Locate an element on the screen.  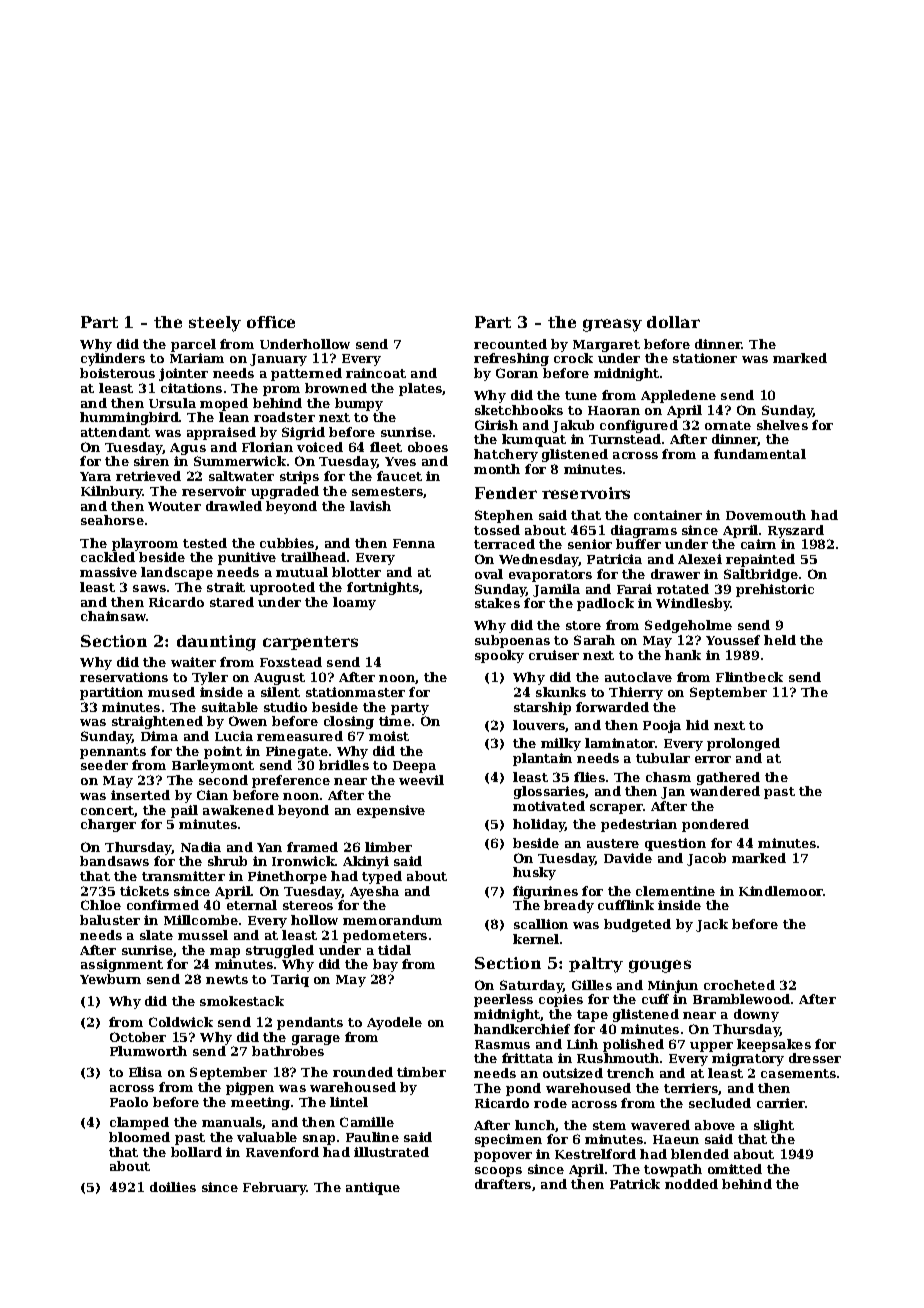
Sedgeholme is located at coordinates (688, 626).
